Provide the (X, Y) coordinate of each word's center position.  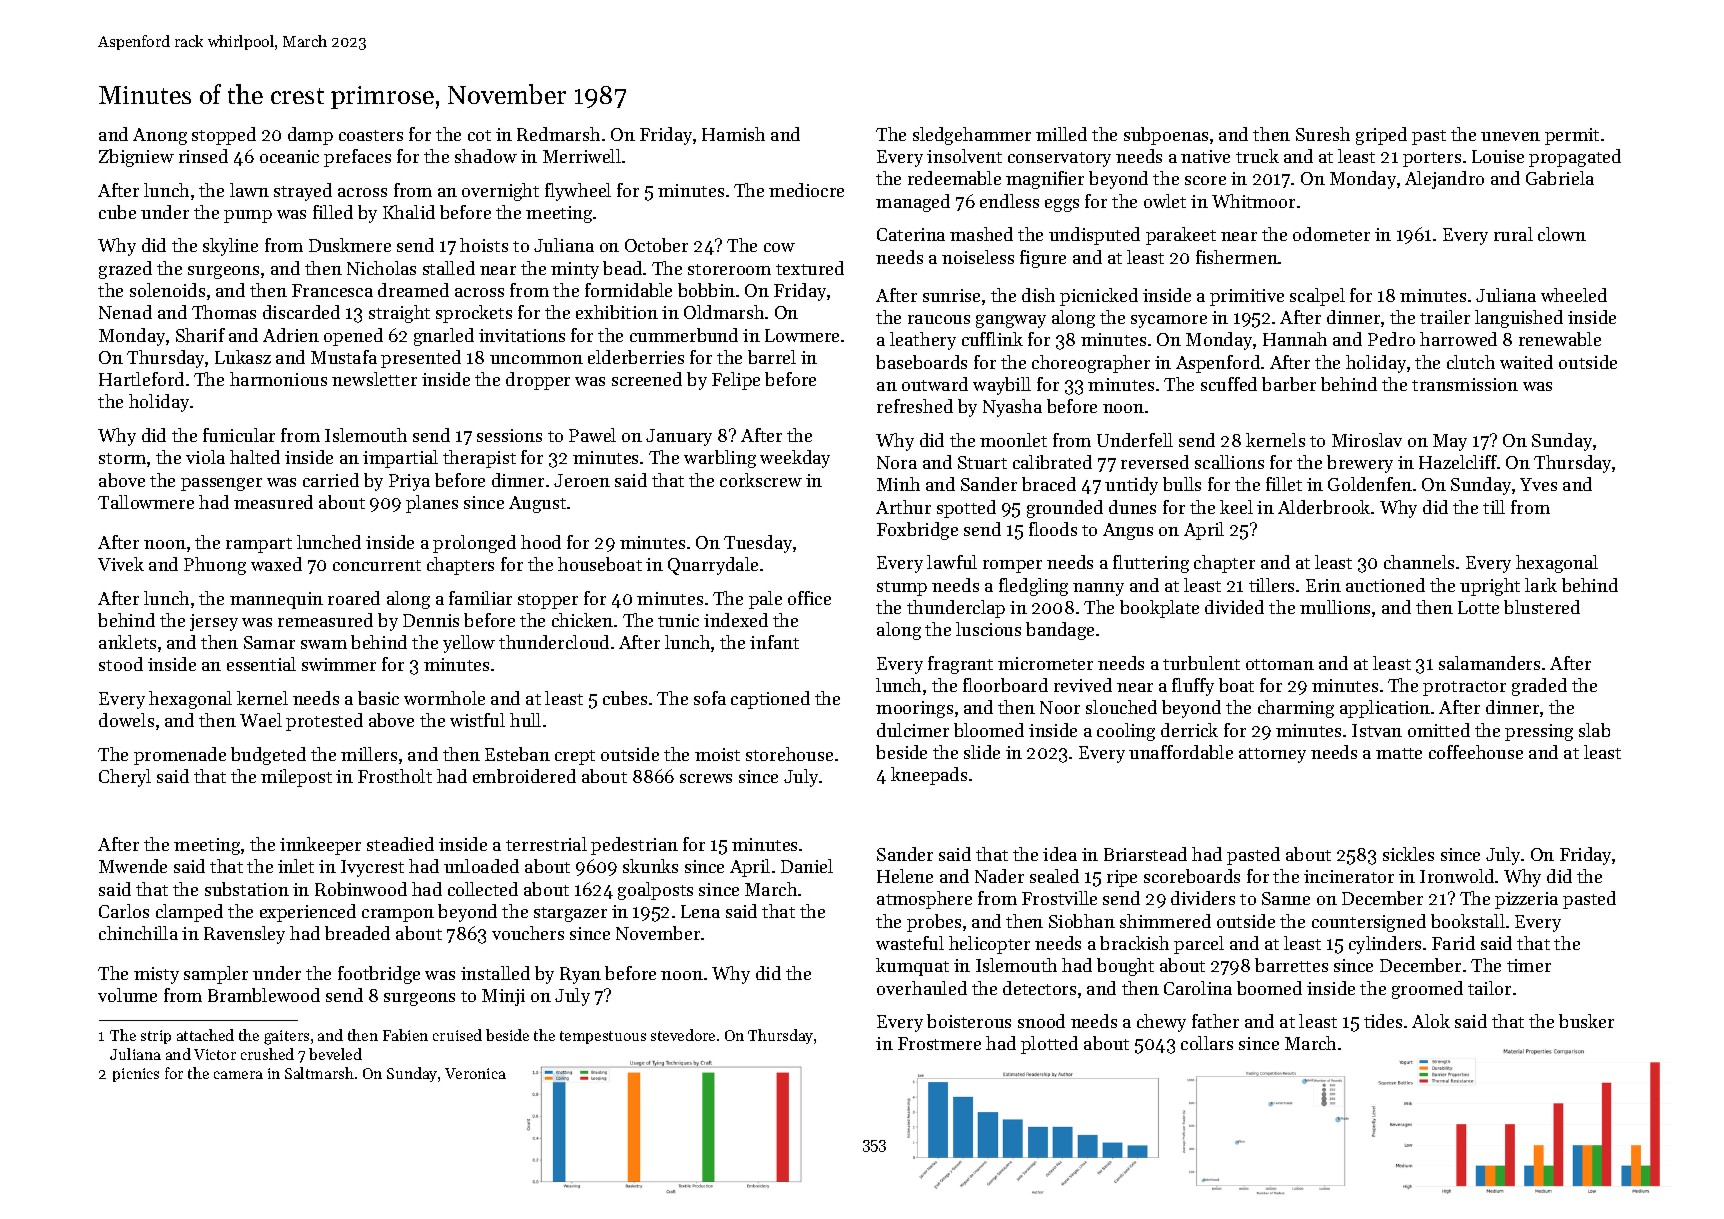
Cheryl (125, 778)
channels (1419, 562)
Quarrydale (713, 566)
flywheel (578, 192)
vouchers (528, 933)
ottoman (1280, 664)
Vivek (121, 564)
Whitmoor (1253, 201)
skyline (230, 247)
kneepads (929, 776)
